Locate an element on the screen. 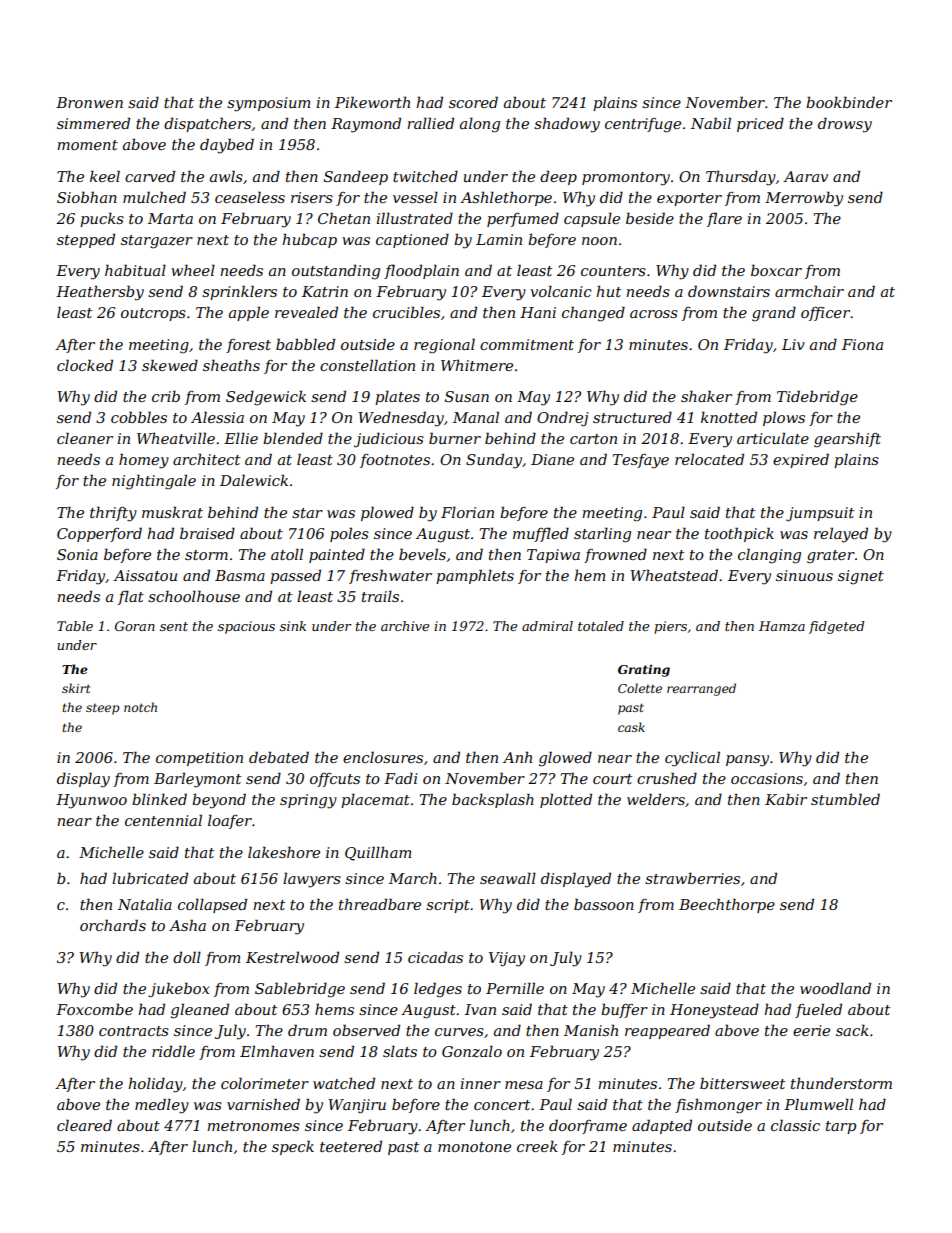  Tesfaye is located at coordinates (641, 461).
